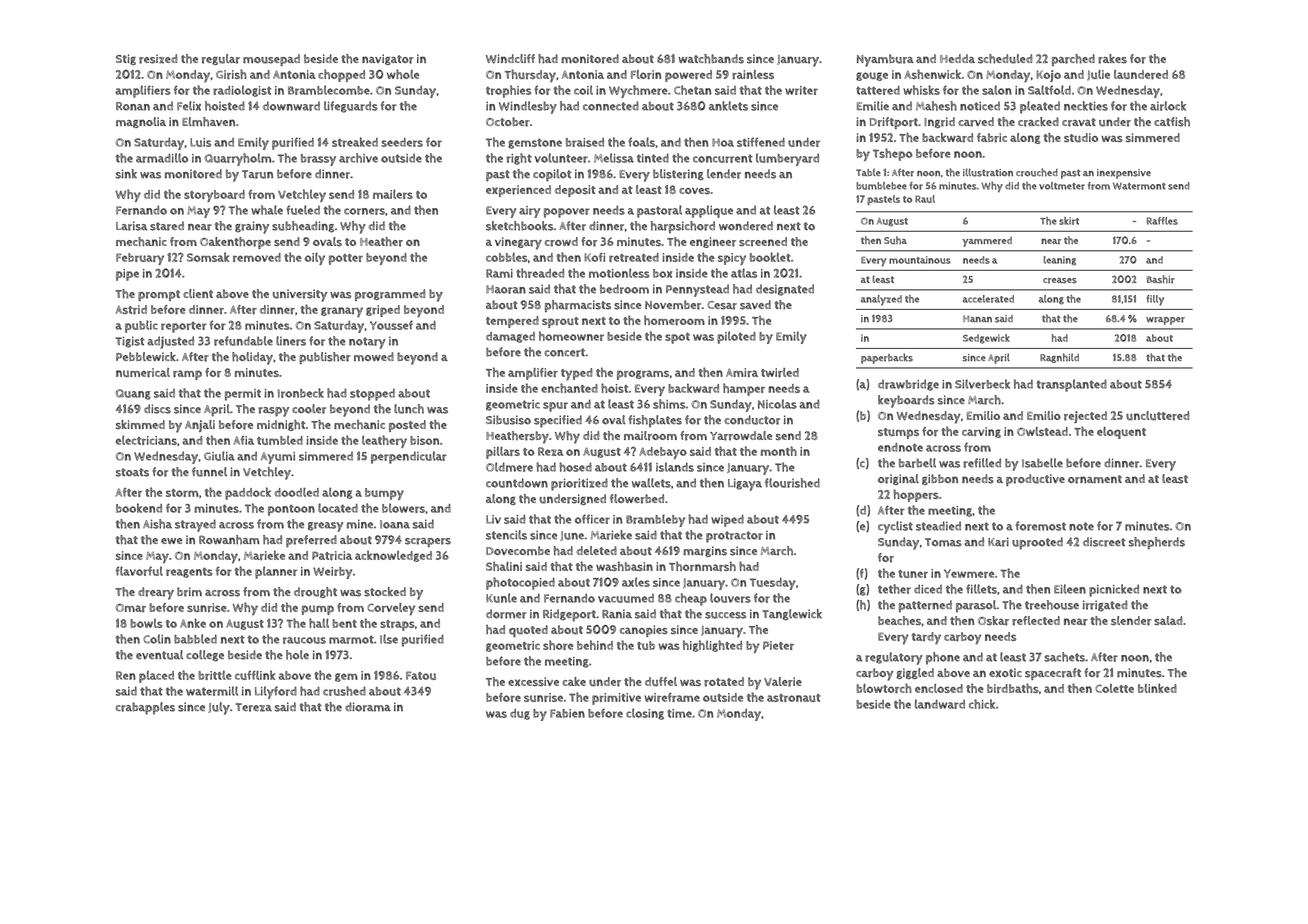  What do you see at coordinates (146, 440) in the image?
I see `electricians` at bounding box center [146, 440].
